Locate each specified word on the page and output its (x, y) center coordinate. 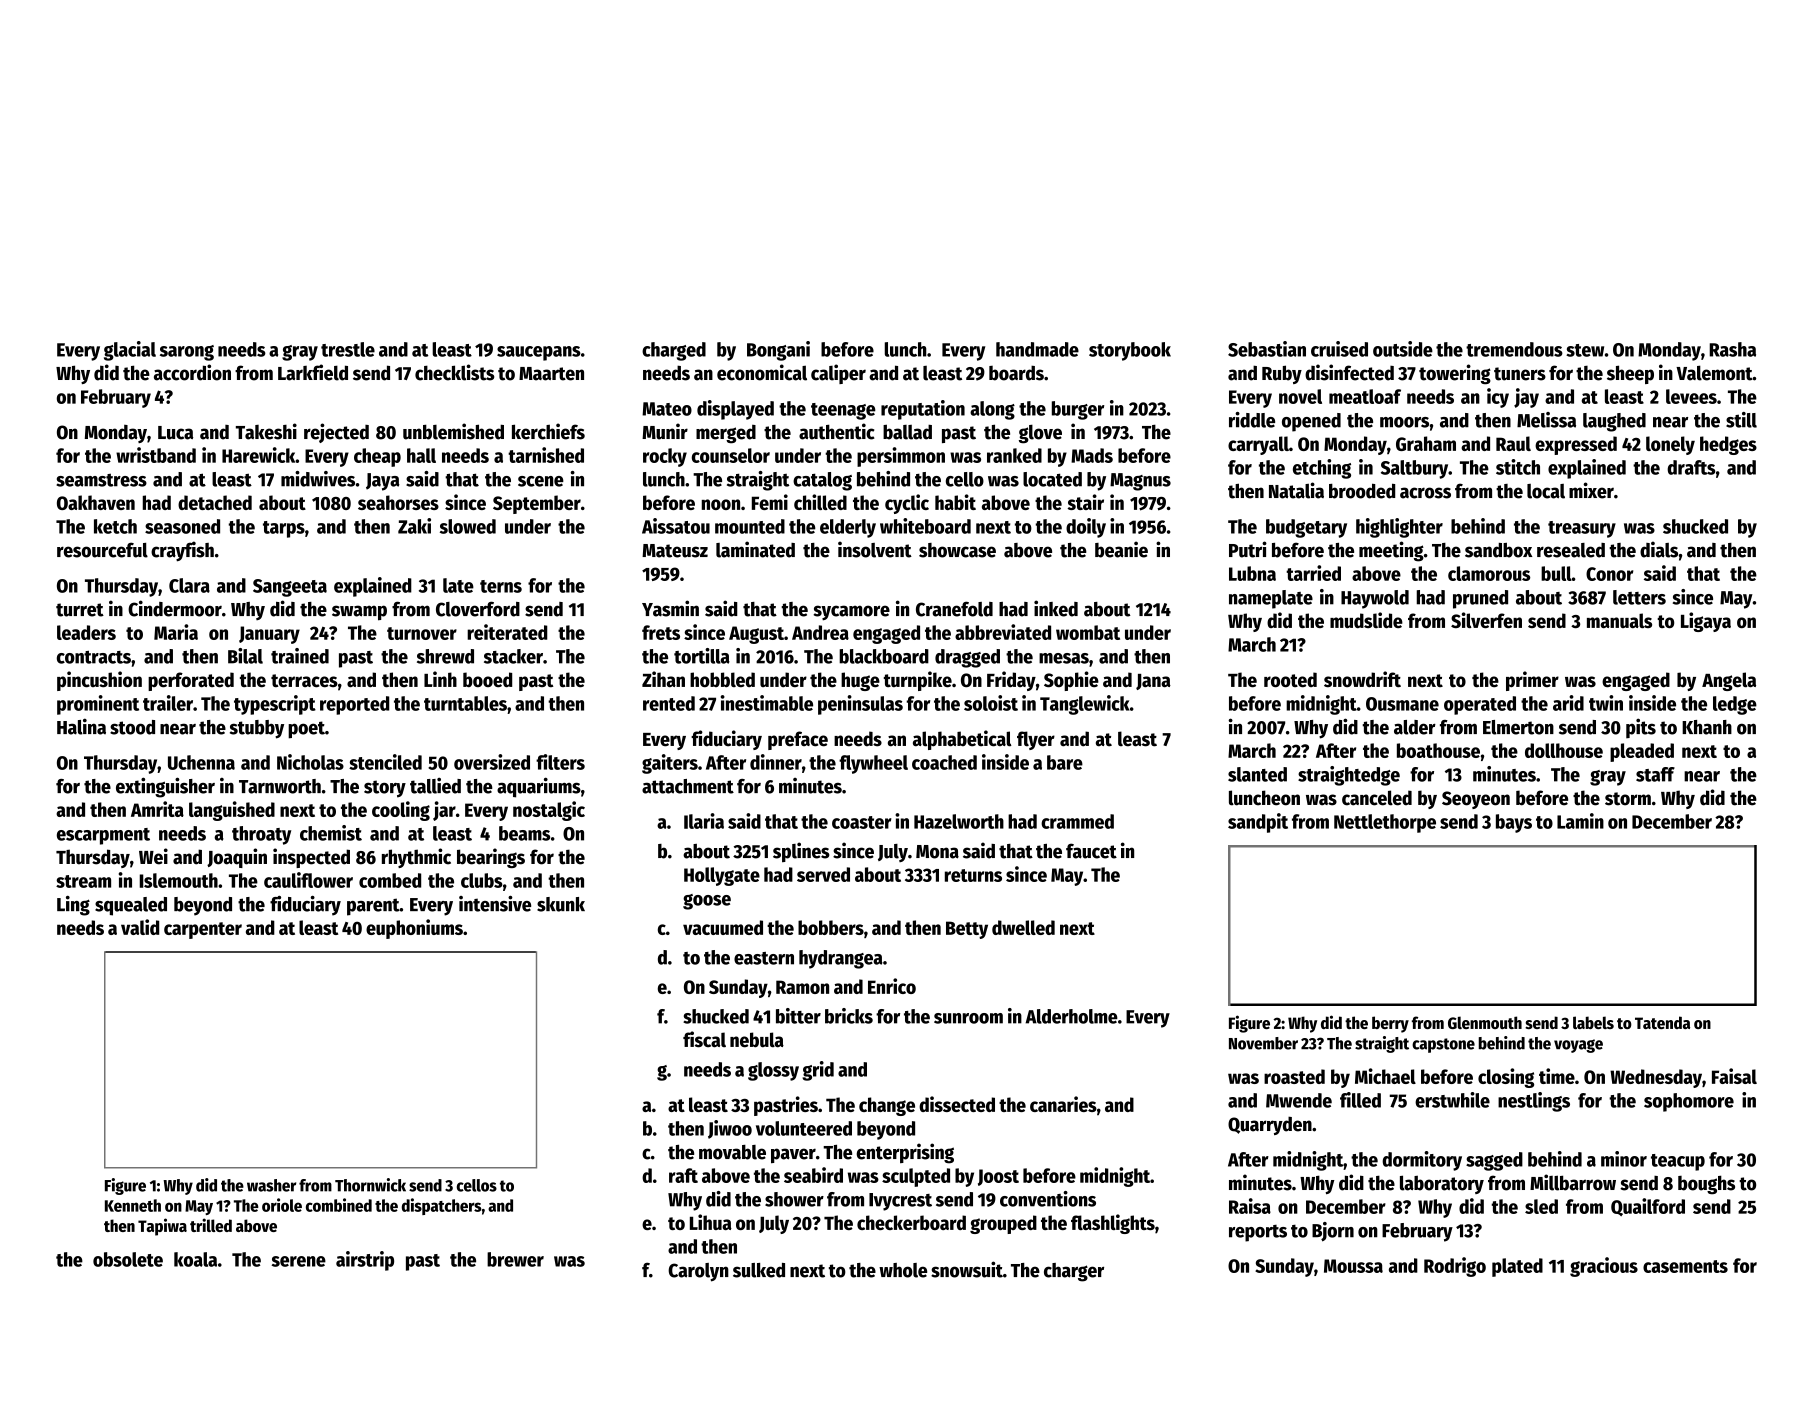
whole (903, 1270)
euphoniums (414, 929)
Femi (770, 502)
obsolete (128, 1259)
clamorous (1489, 573)
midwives (318, 479)
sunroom (968, 1018)
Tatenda (1662, 1022)
